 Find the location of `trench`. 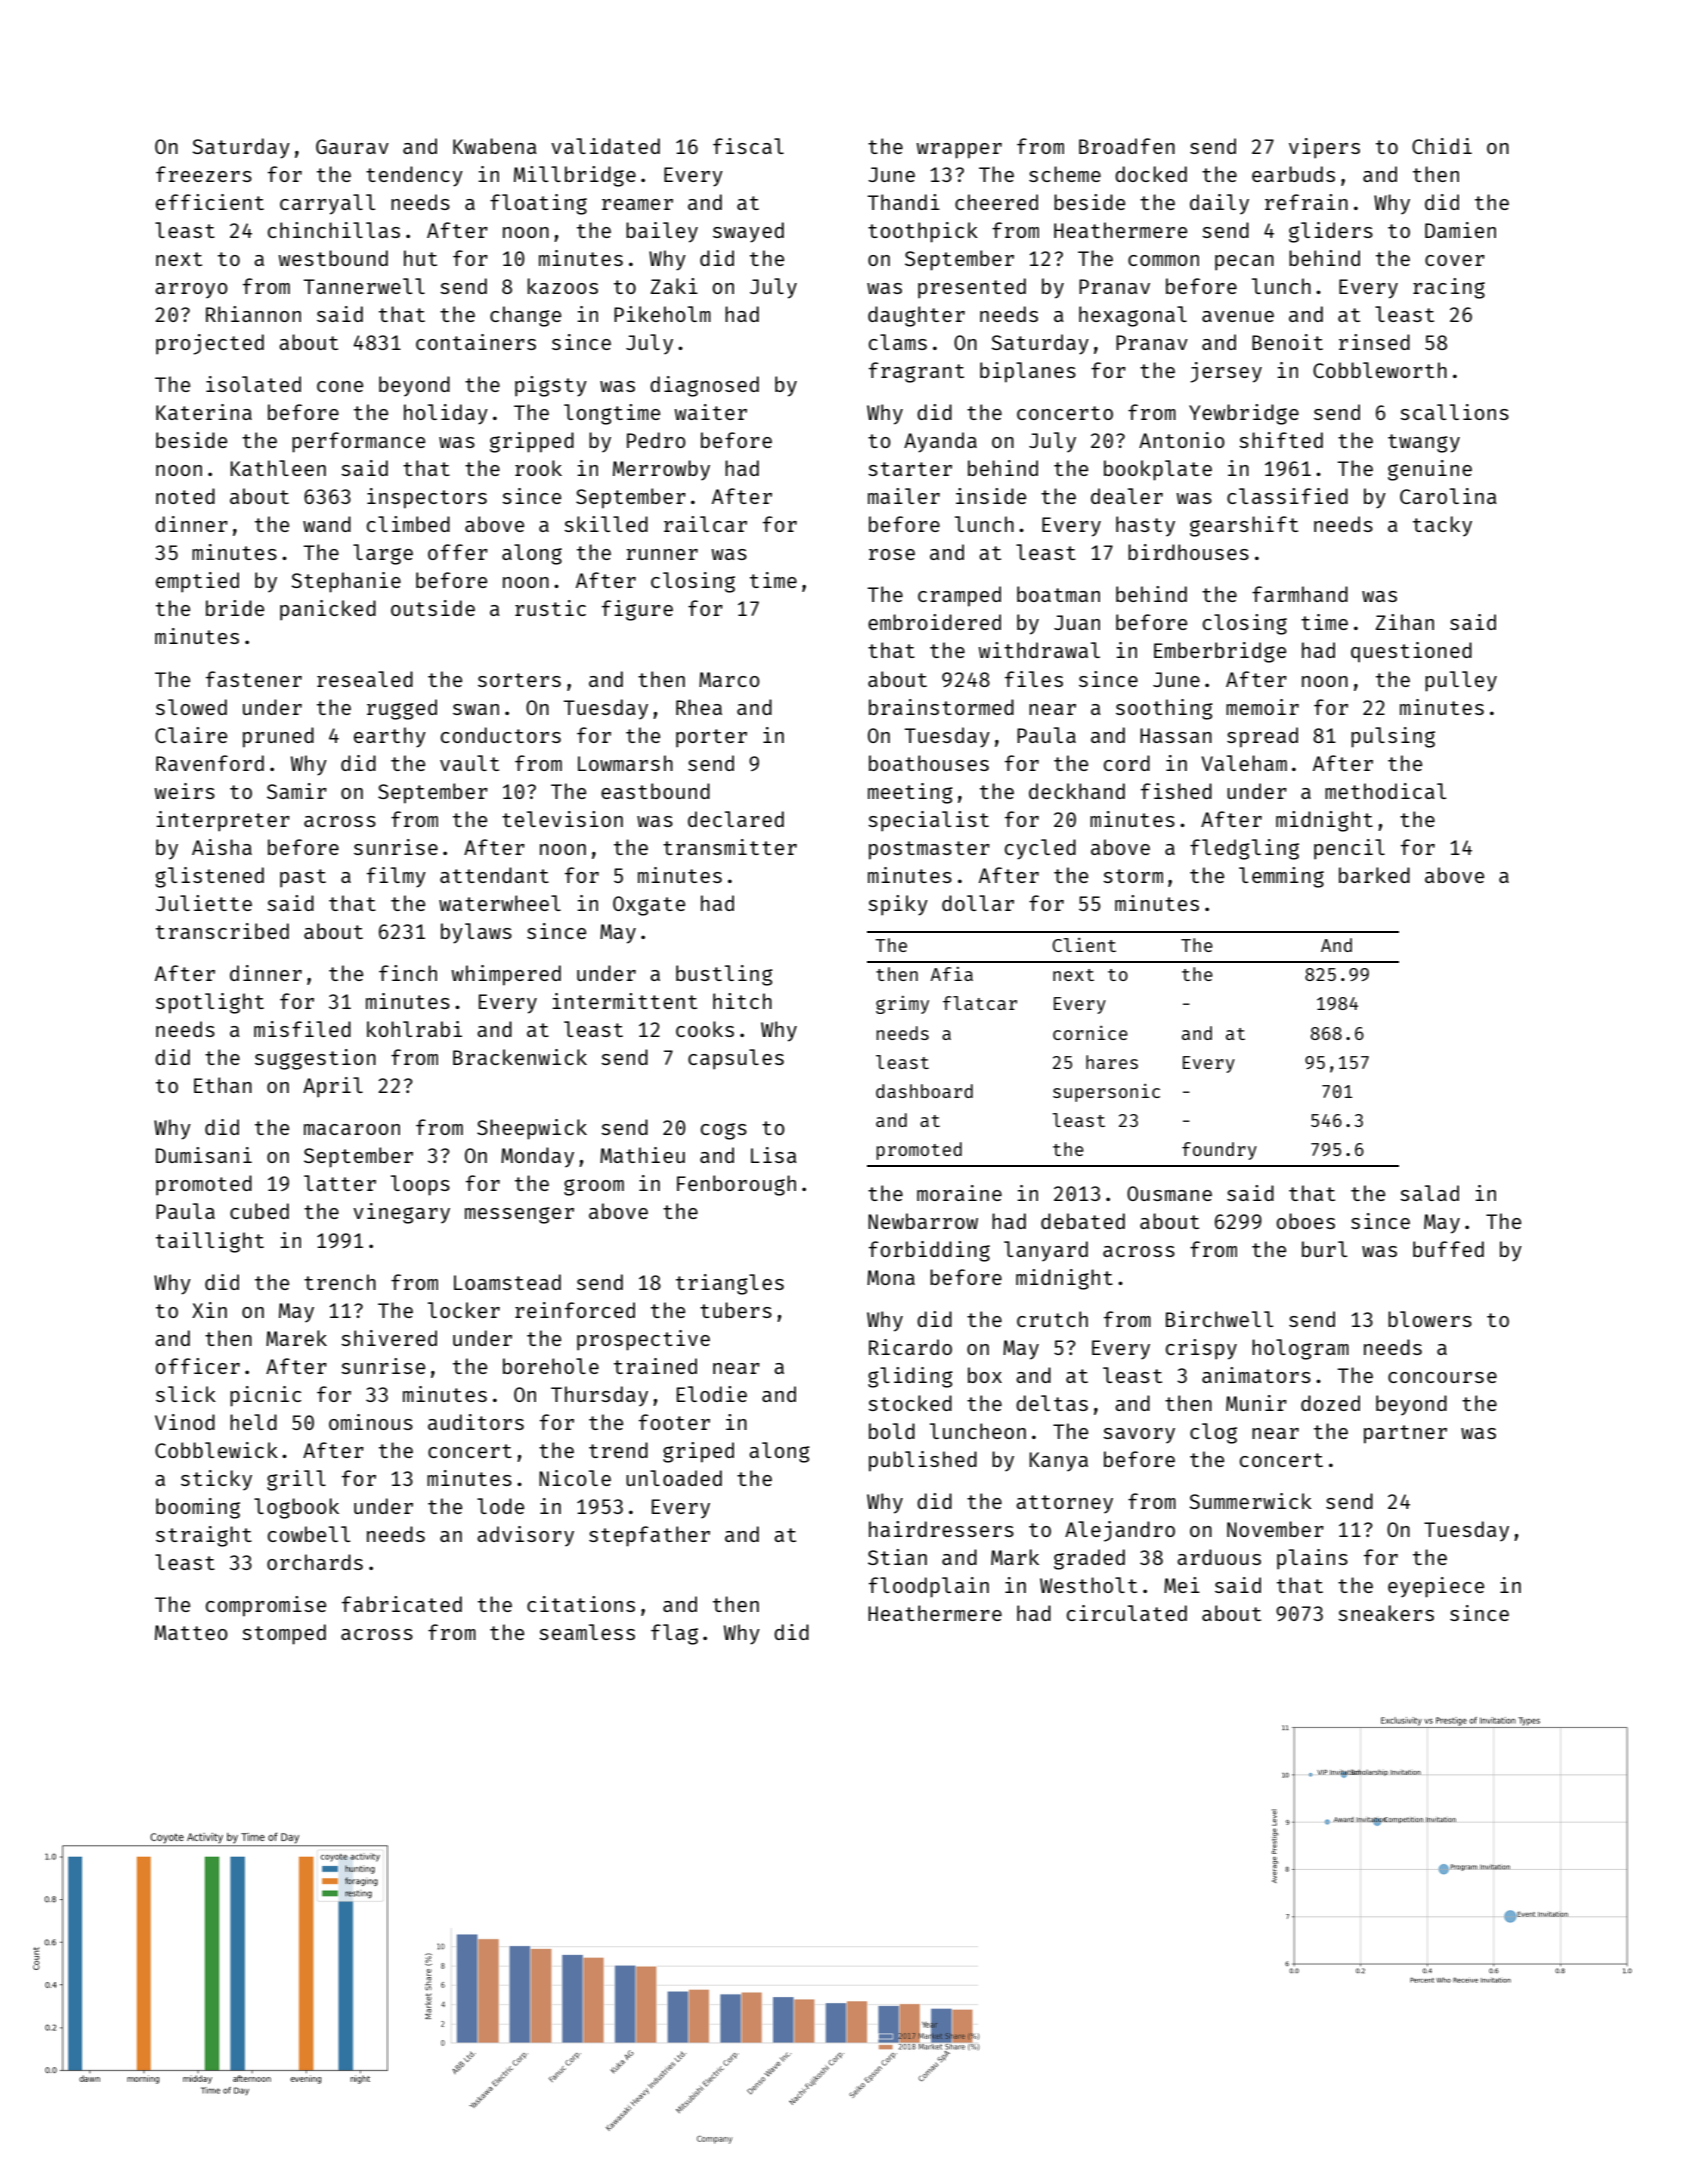

trench is located at coordinates (340, 1282).
